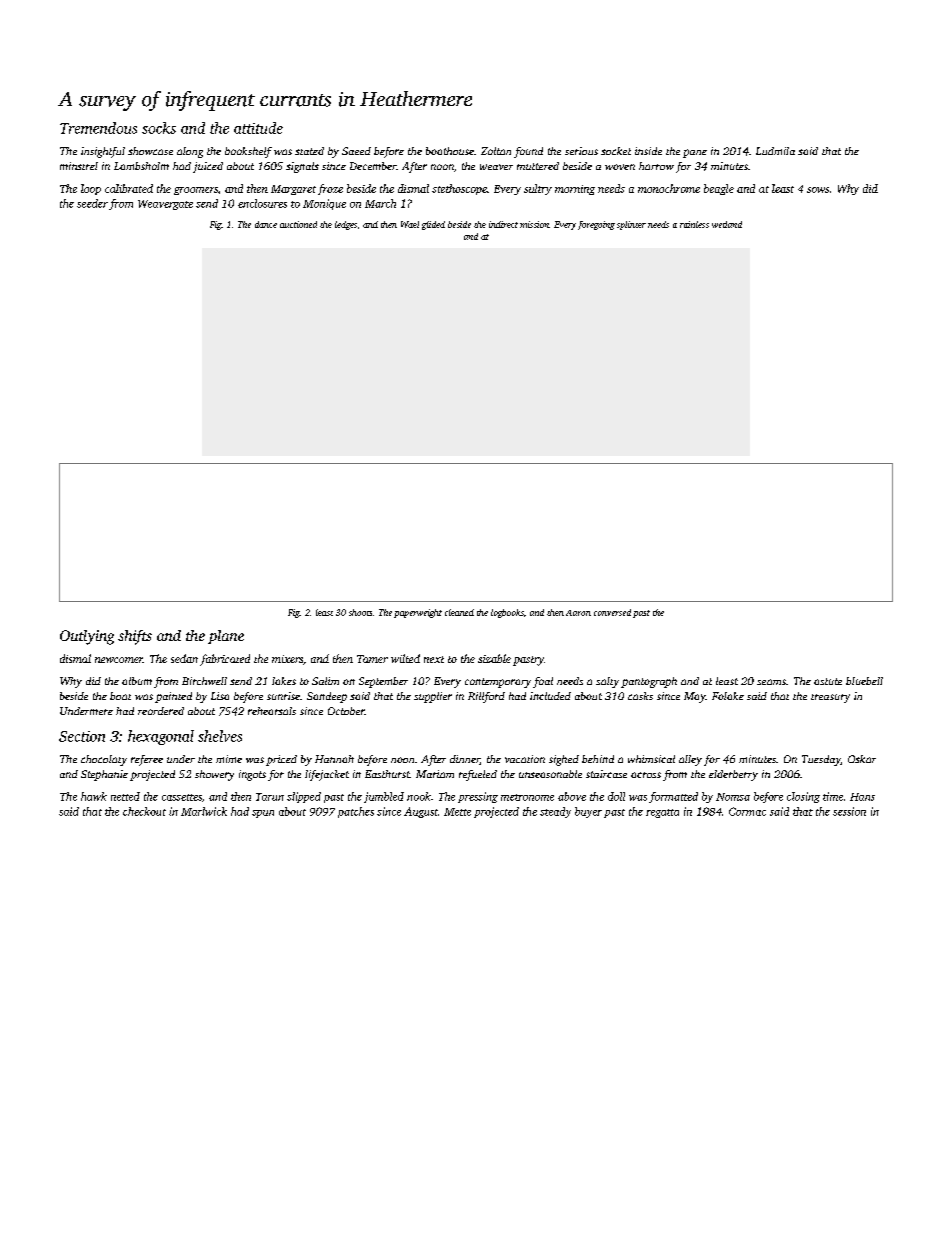 The width and height of the screenshot is (952, 1233). I want to click on conversed, so click(612, 612).
